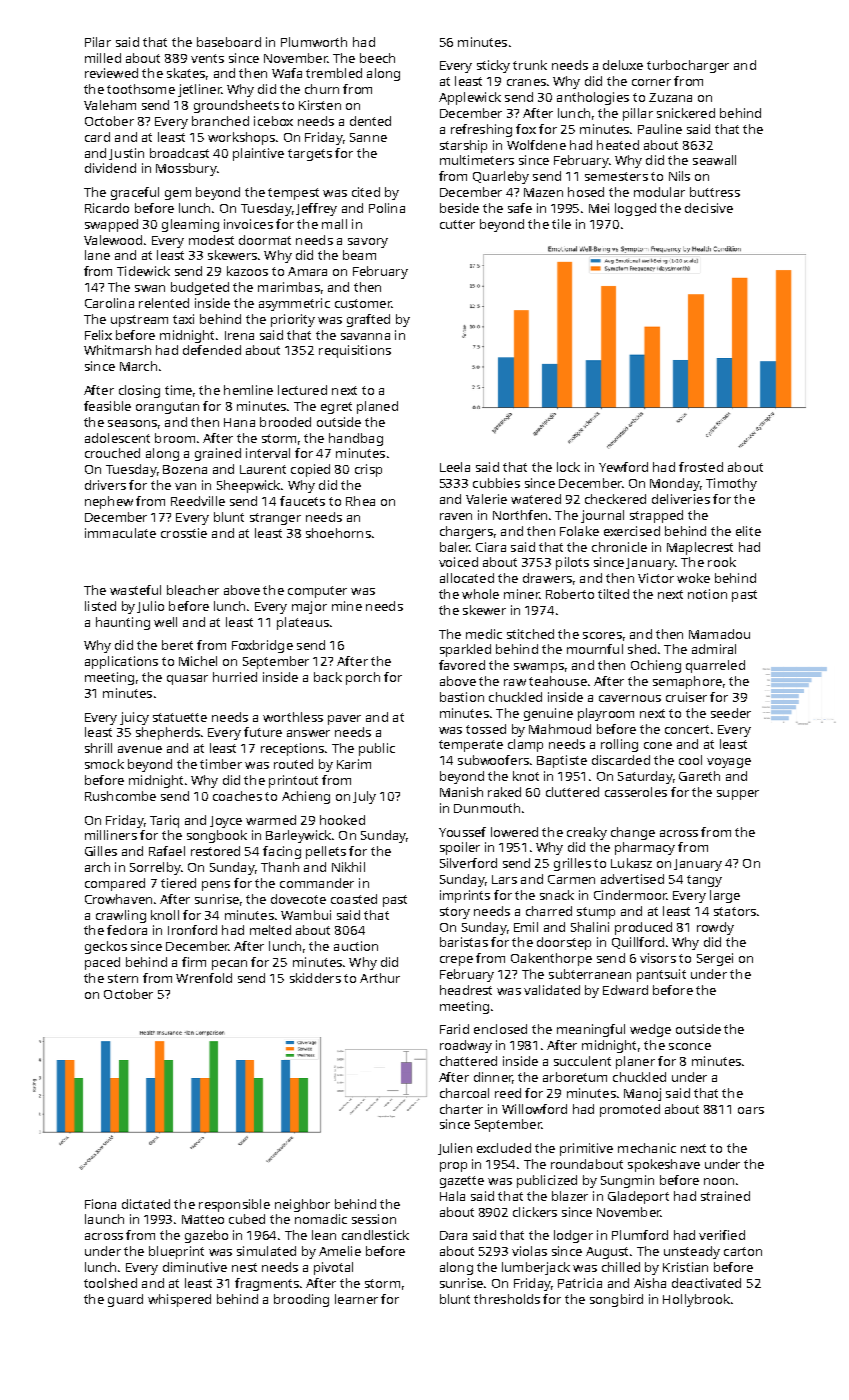 The height and width of the page is (1400, 849). What do you see at coordinates (102, 963) in the page?
I see `paced` at bounding box center [102, 963].
